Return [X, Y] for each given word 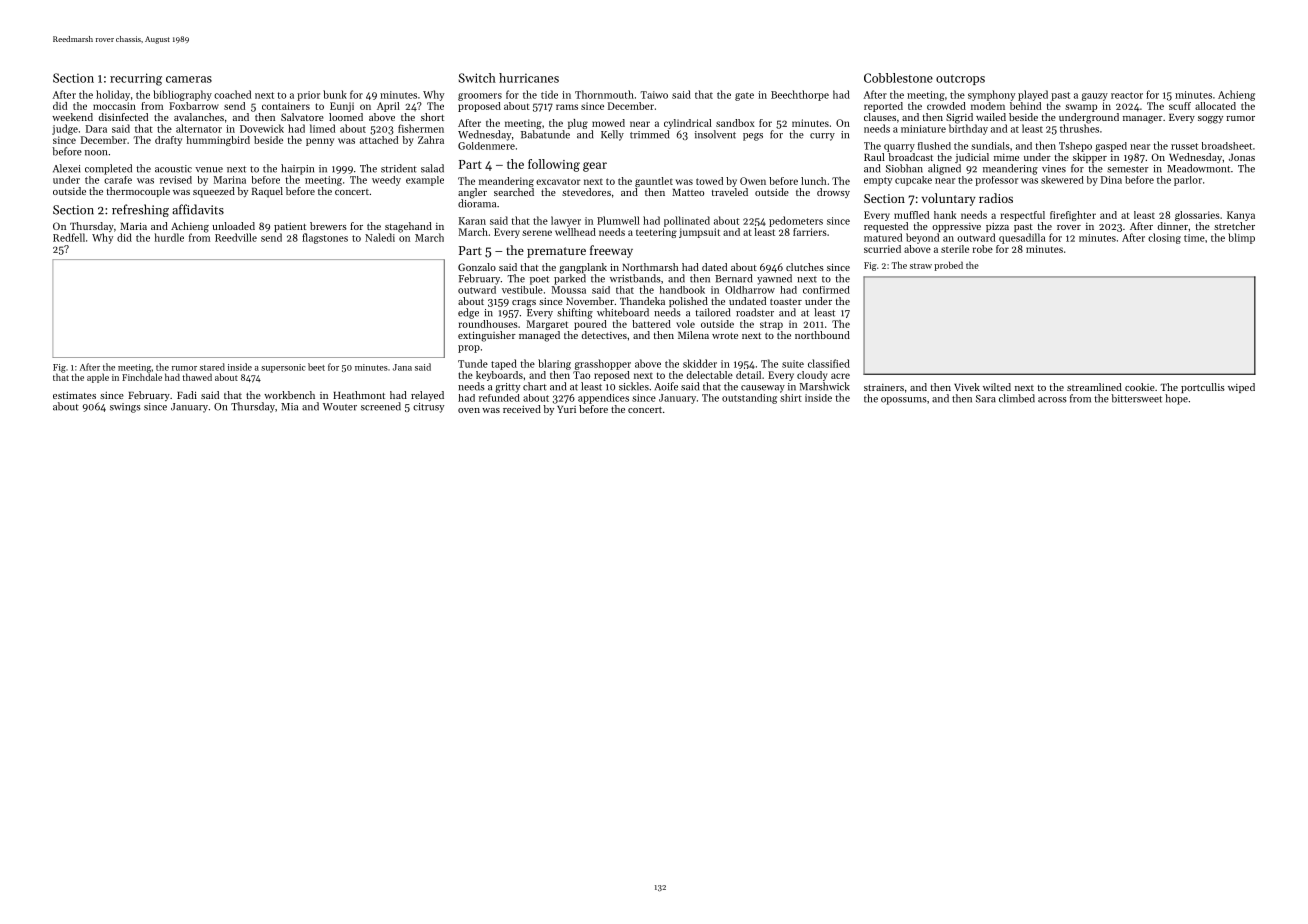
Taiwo [654, 95]
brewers [328, 226]
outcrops [960, 80]
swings [125, 408]
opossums [904, 401]
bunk [335, 94]
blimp [1241, 238]
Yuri [566, 409]
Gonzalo [477, 267]
